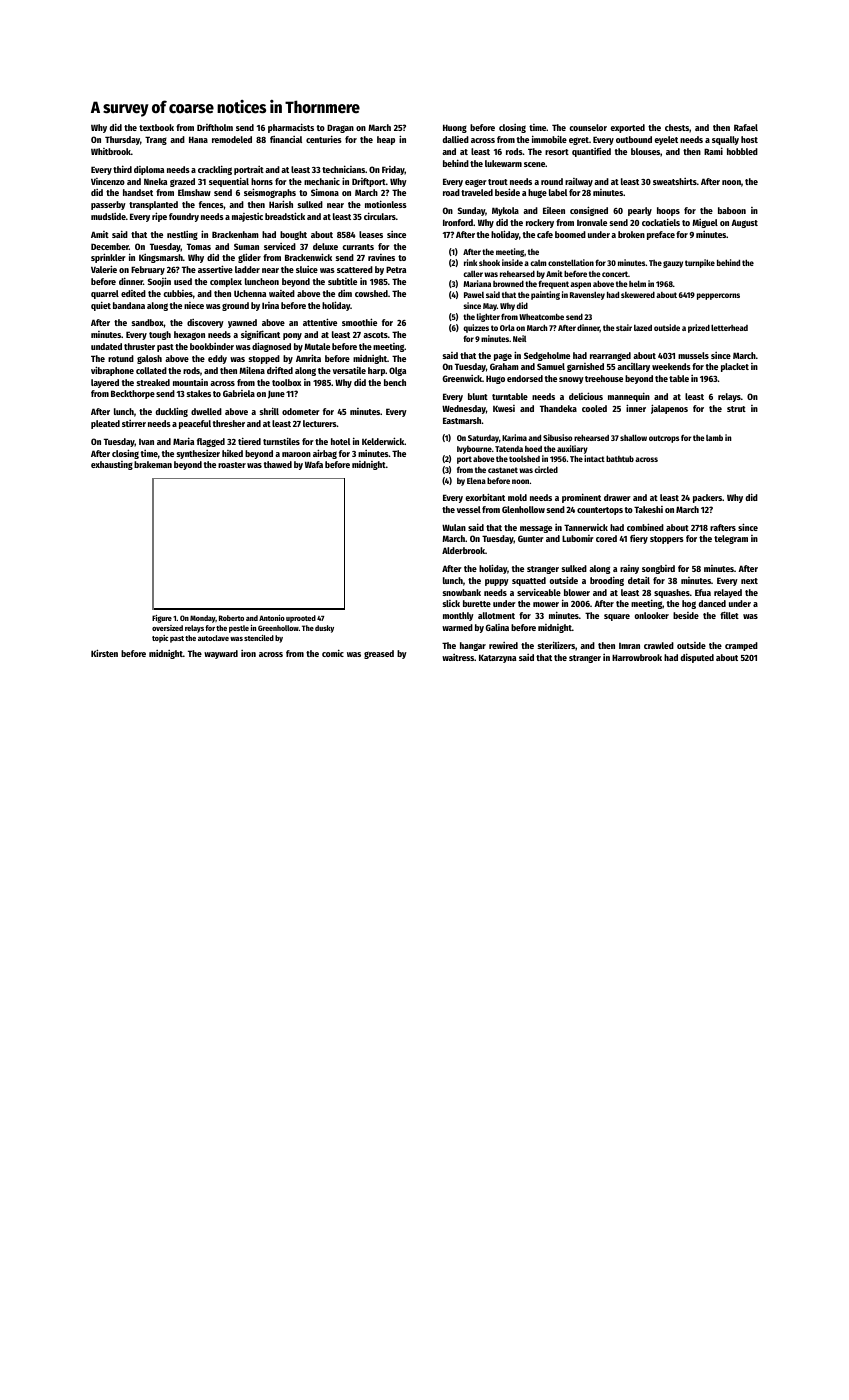 The height and width of the screenshot is (1400, 849). What do you see at coordinates (156, 127) in the screenshot?
I see `textbook` at bounding box center [156, 127].
